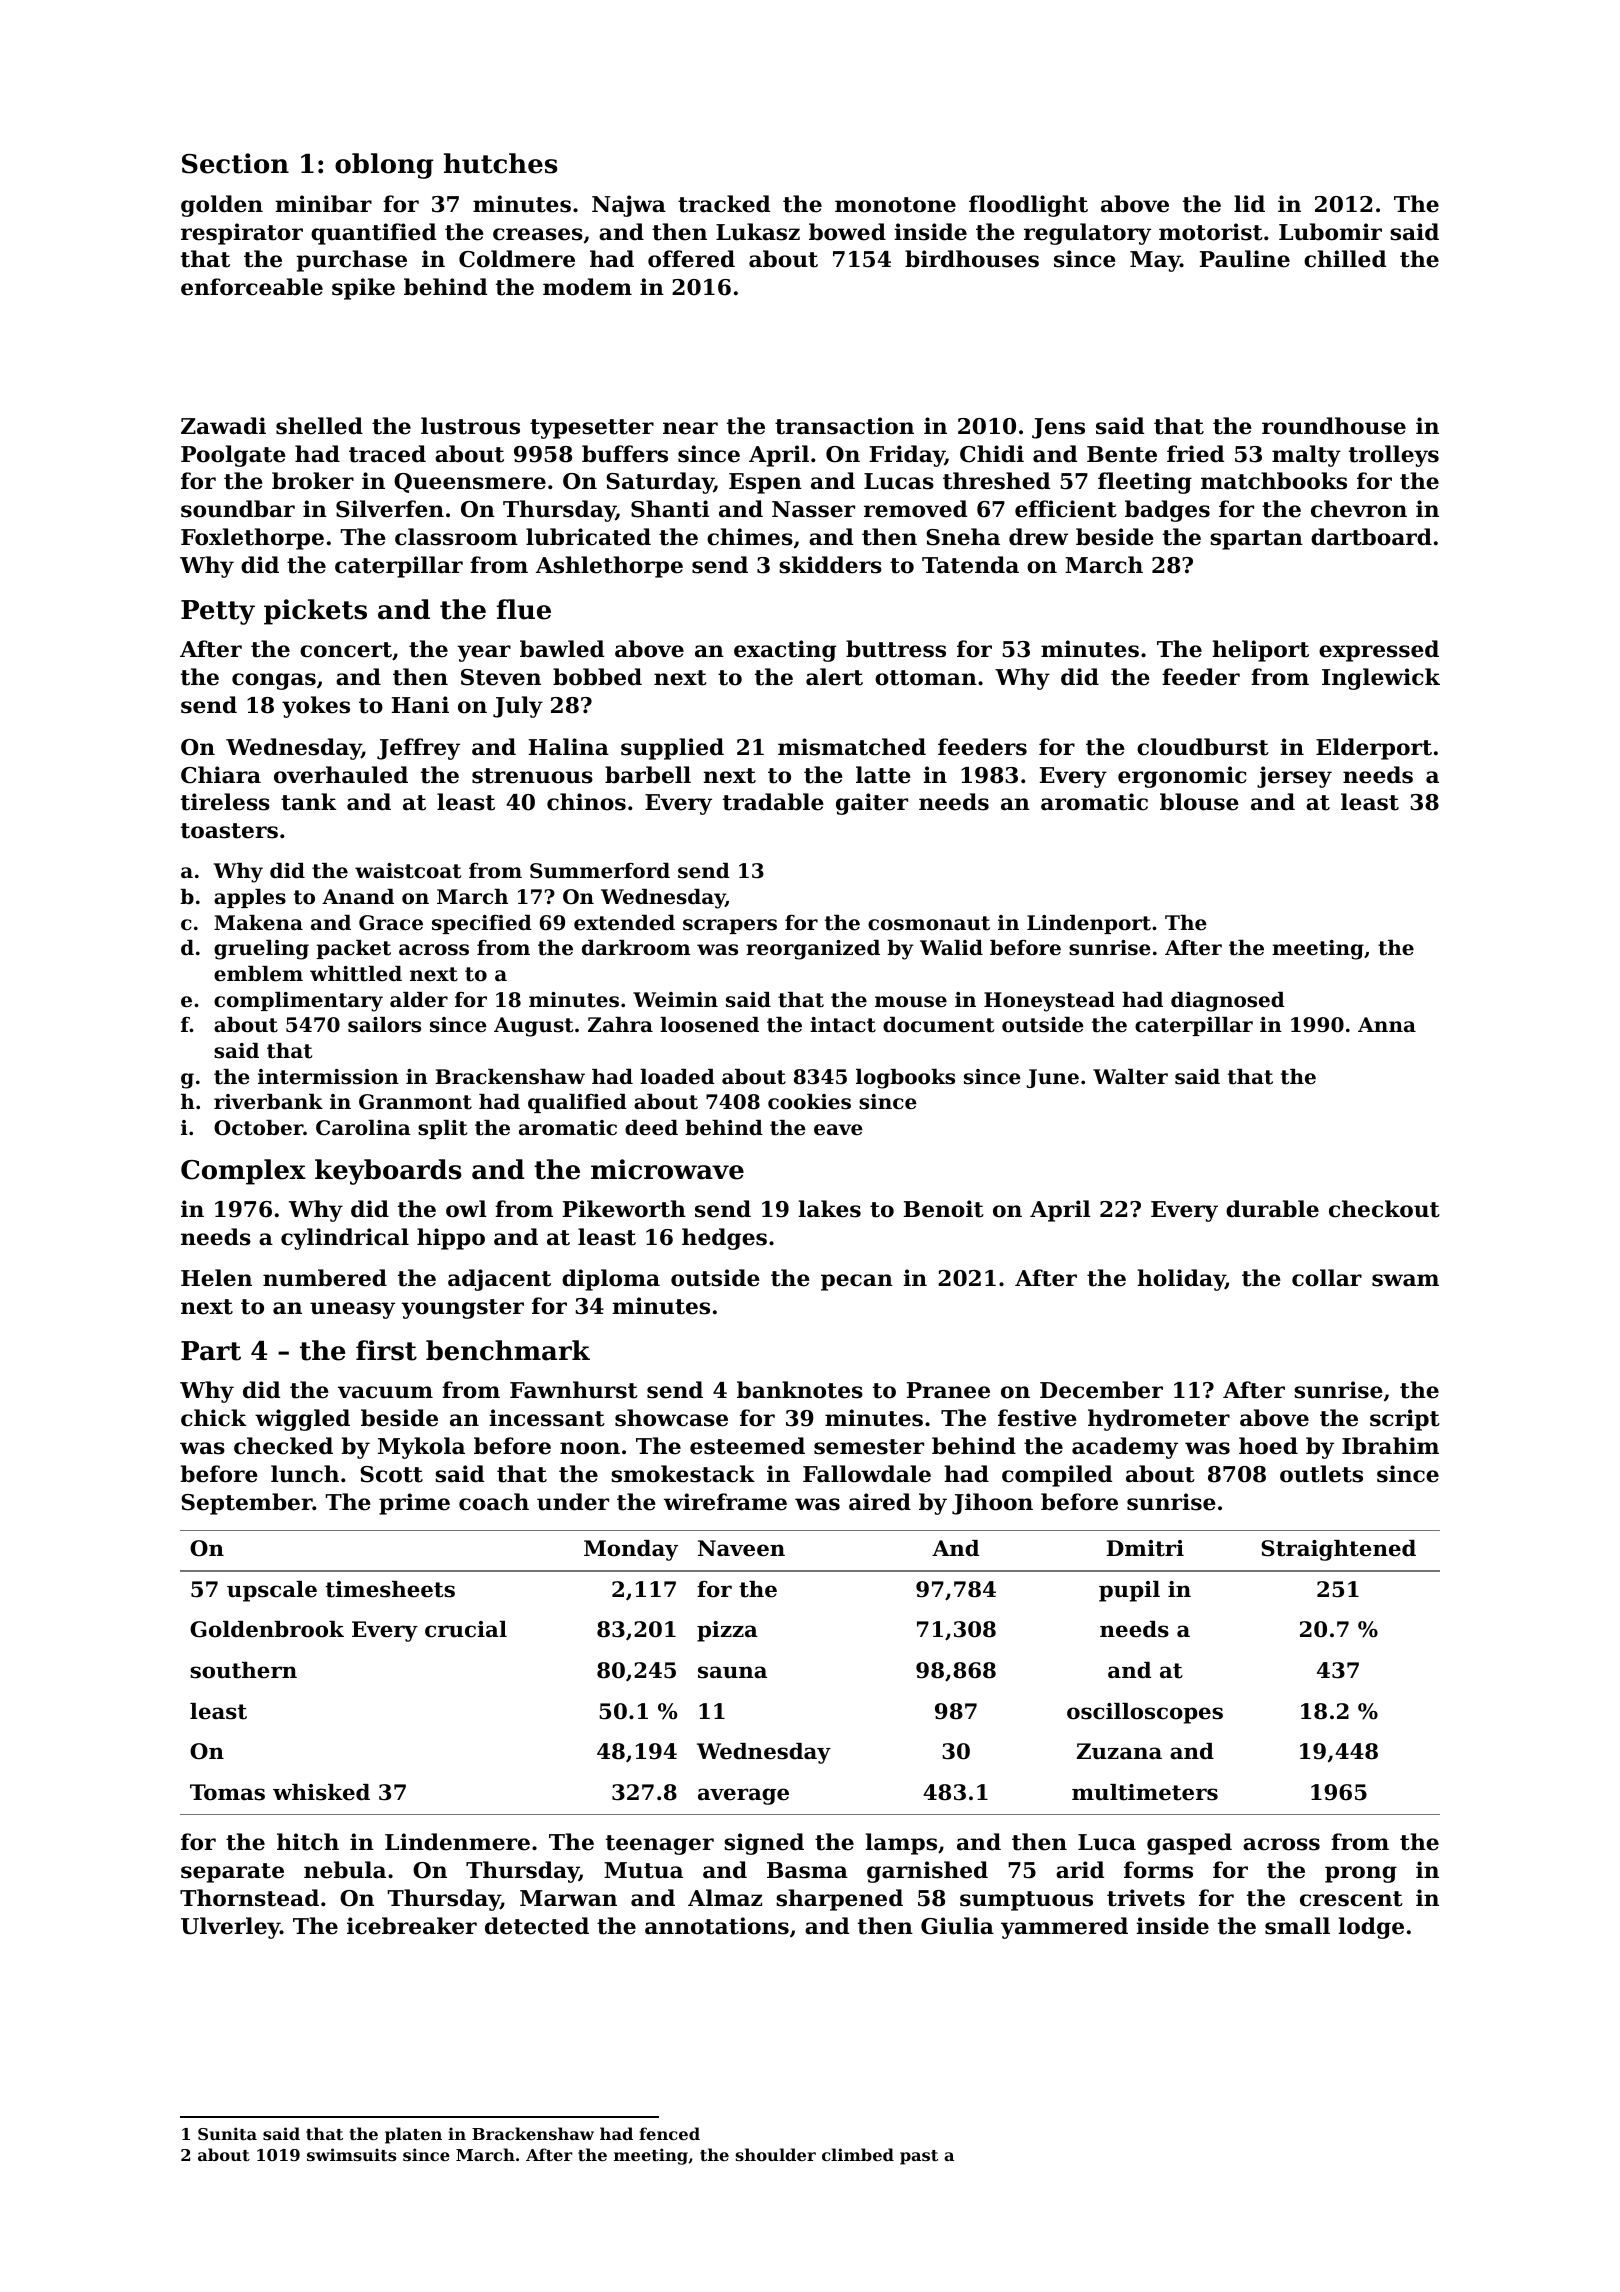 The width and height of the screenshot is (1620, 2292). What do you see at coordinates (747, 1446) in the screenshot?
I see `esteemed` at bounding box center [747, 1446].
